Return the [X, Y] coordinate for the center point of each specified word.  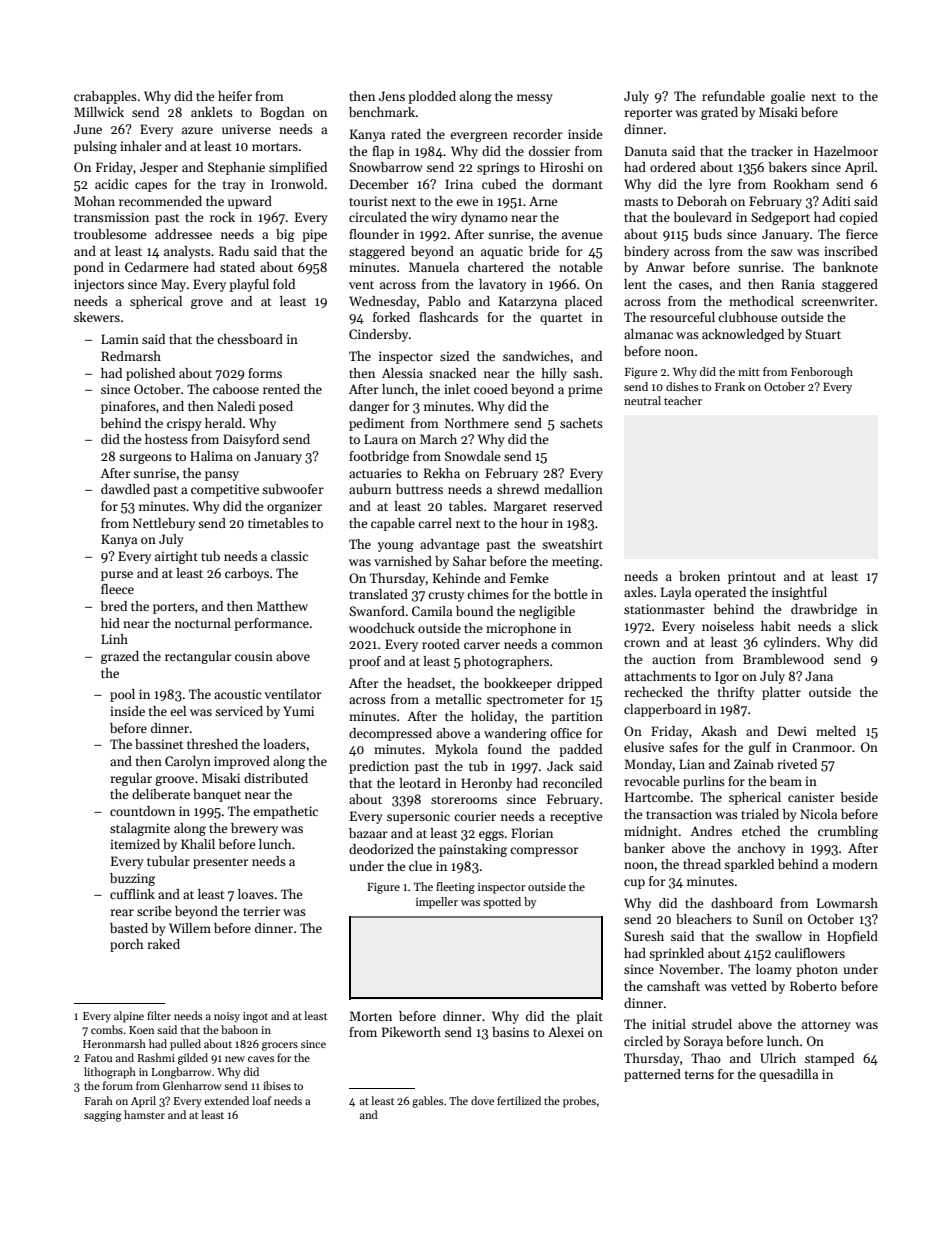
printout [752, 577]
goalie [788, 97]
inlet [457, 389]
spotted [502, 903]
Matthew [282, 606]
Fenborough [822, 373]
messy [535, 99]
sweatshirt [572, 544]
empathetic [285, 812]
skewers [97, 317]
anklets [212, 112]
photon [817, 970]
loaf [262, 1100]
